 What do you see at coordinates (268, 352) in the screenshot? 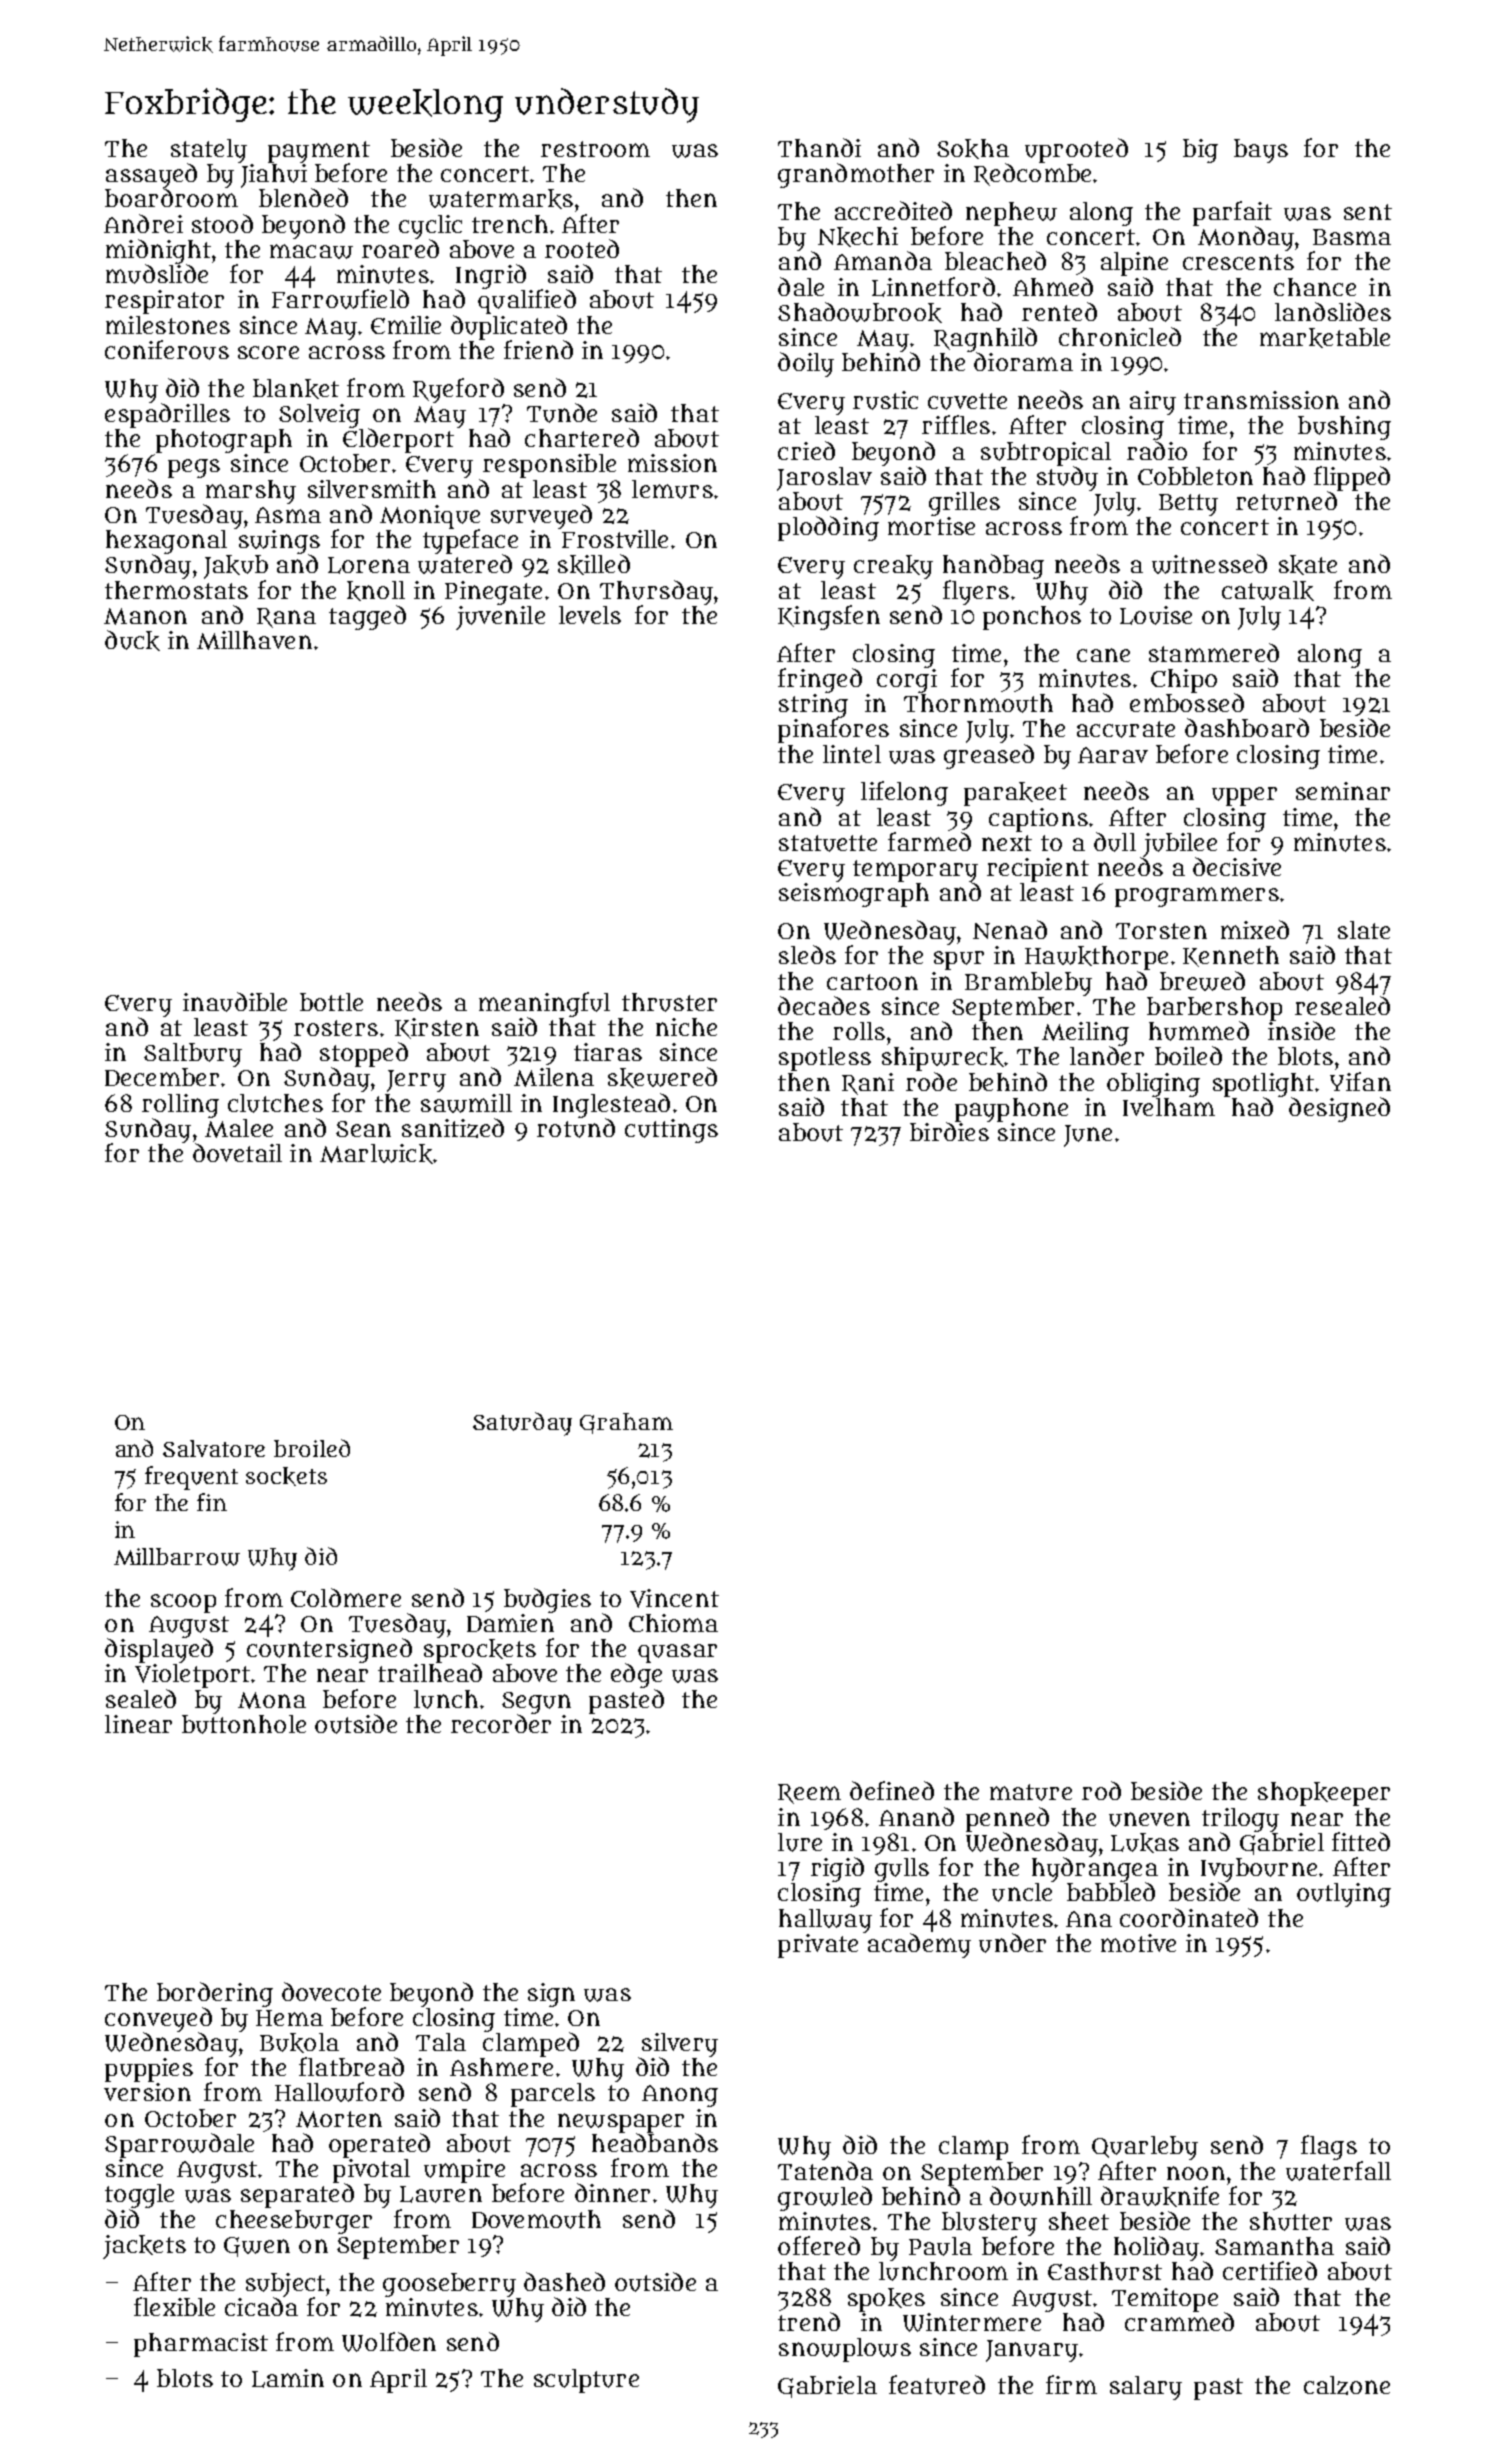
I see `score` at bounding box center [268, 352].
